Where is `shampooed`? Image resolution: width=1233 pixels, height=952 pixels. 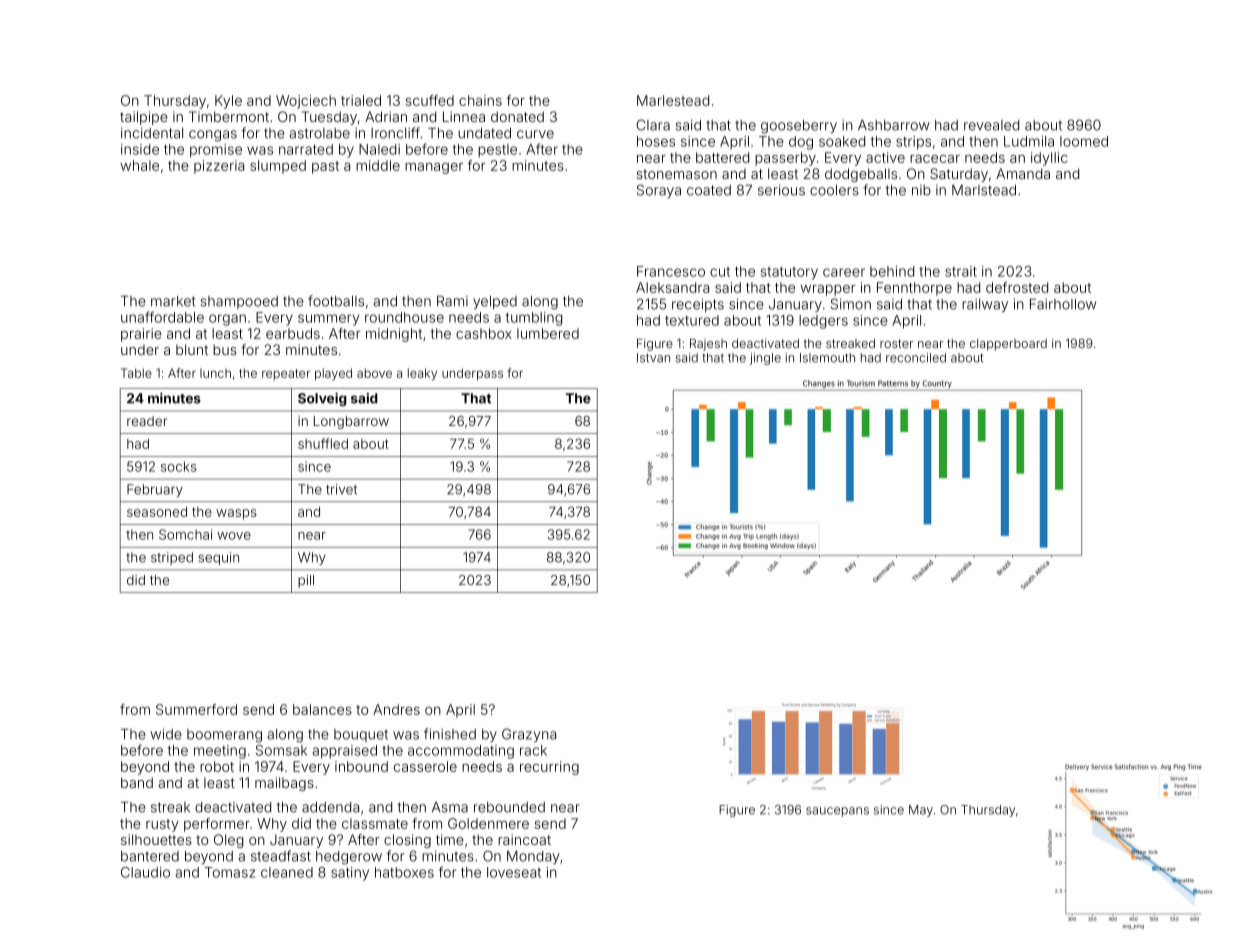 shampooed is located at coordinates (239, 302).
